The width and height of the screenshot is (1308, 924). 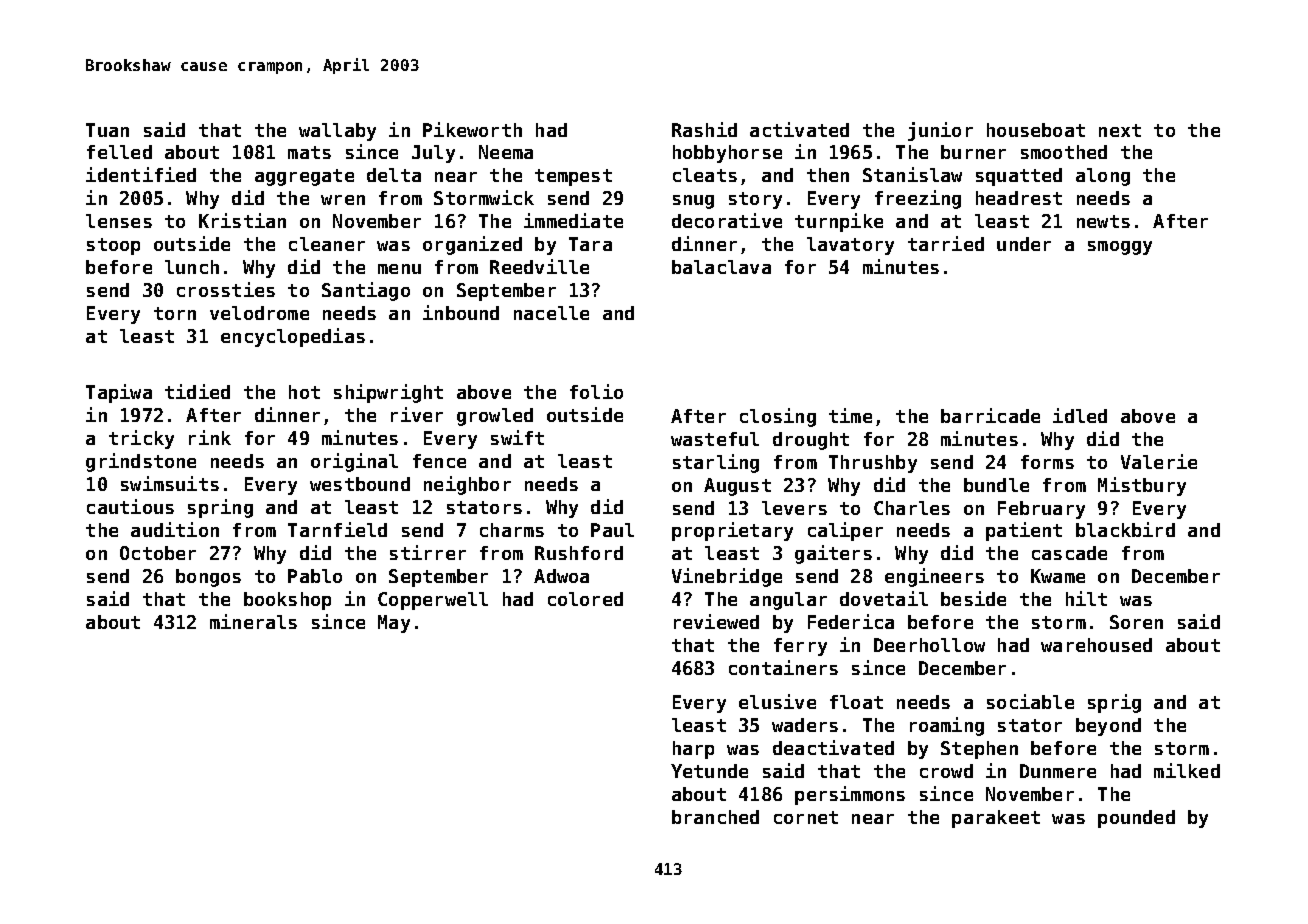 What do you see at coordinates (337, 132) in the screenshot?
I see `wallaby` at bounding box center [337, 132].
